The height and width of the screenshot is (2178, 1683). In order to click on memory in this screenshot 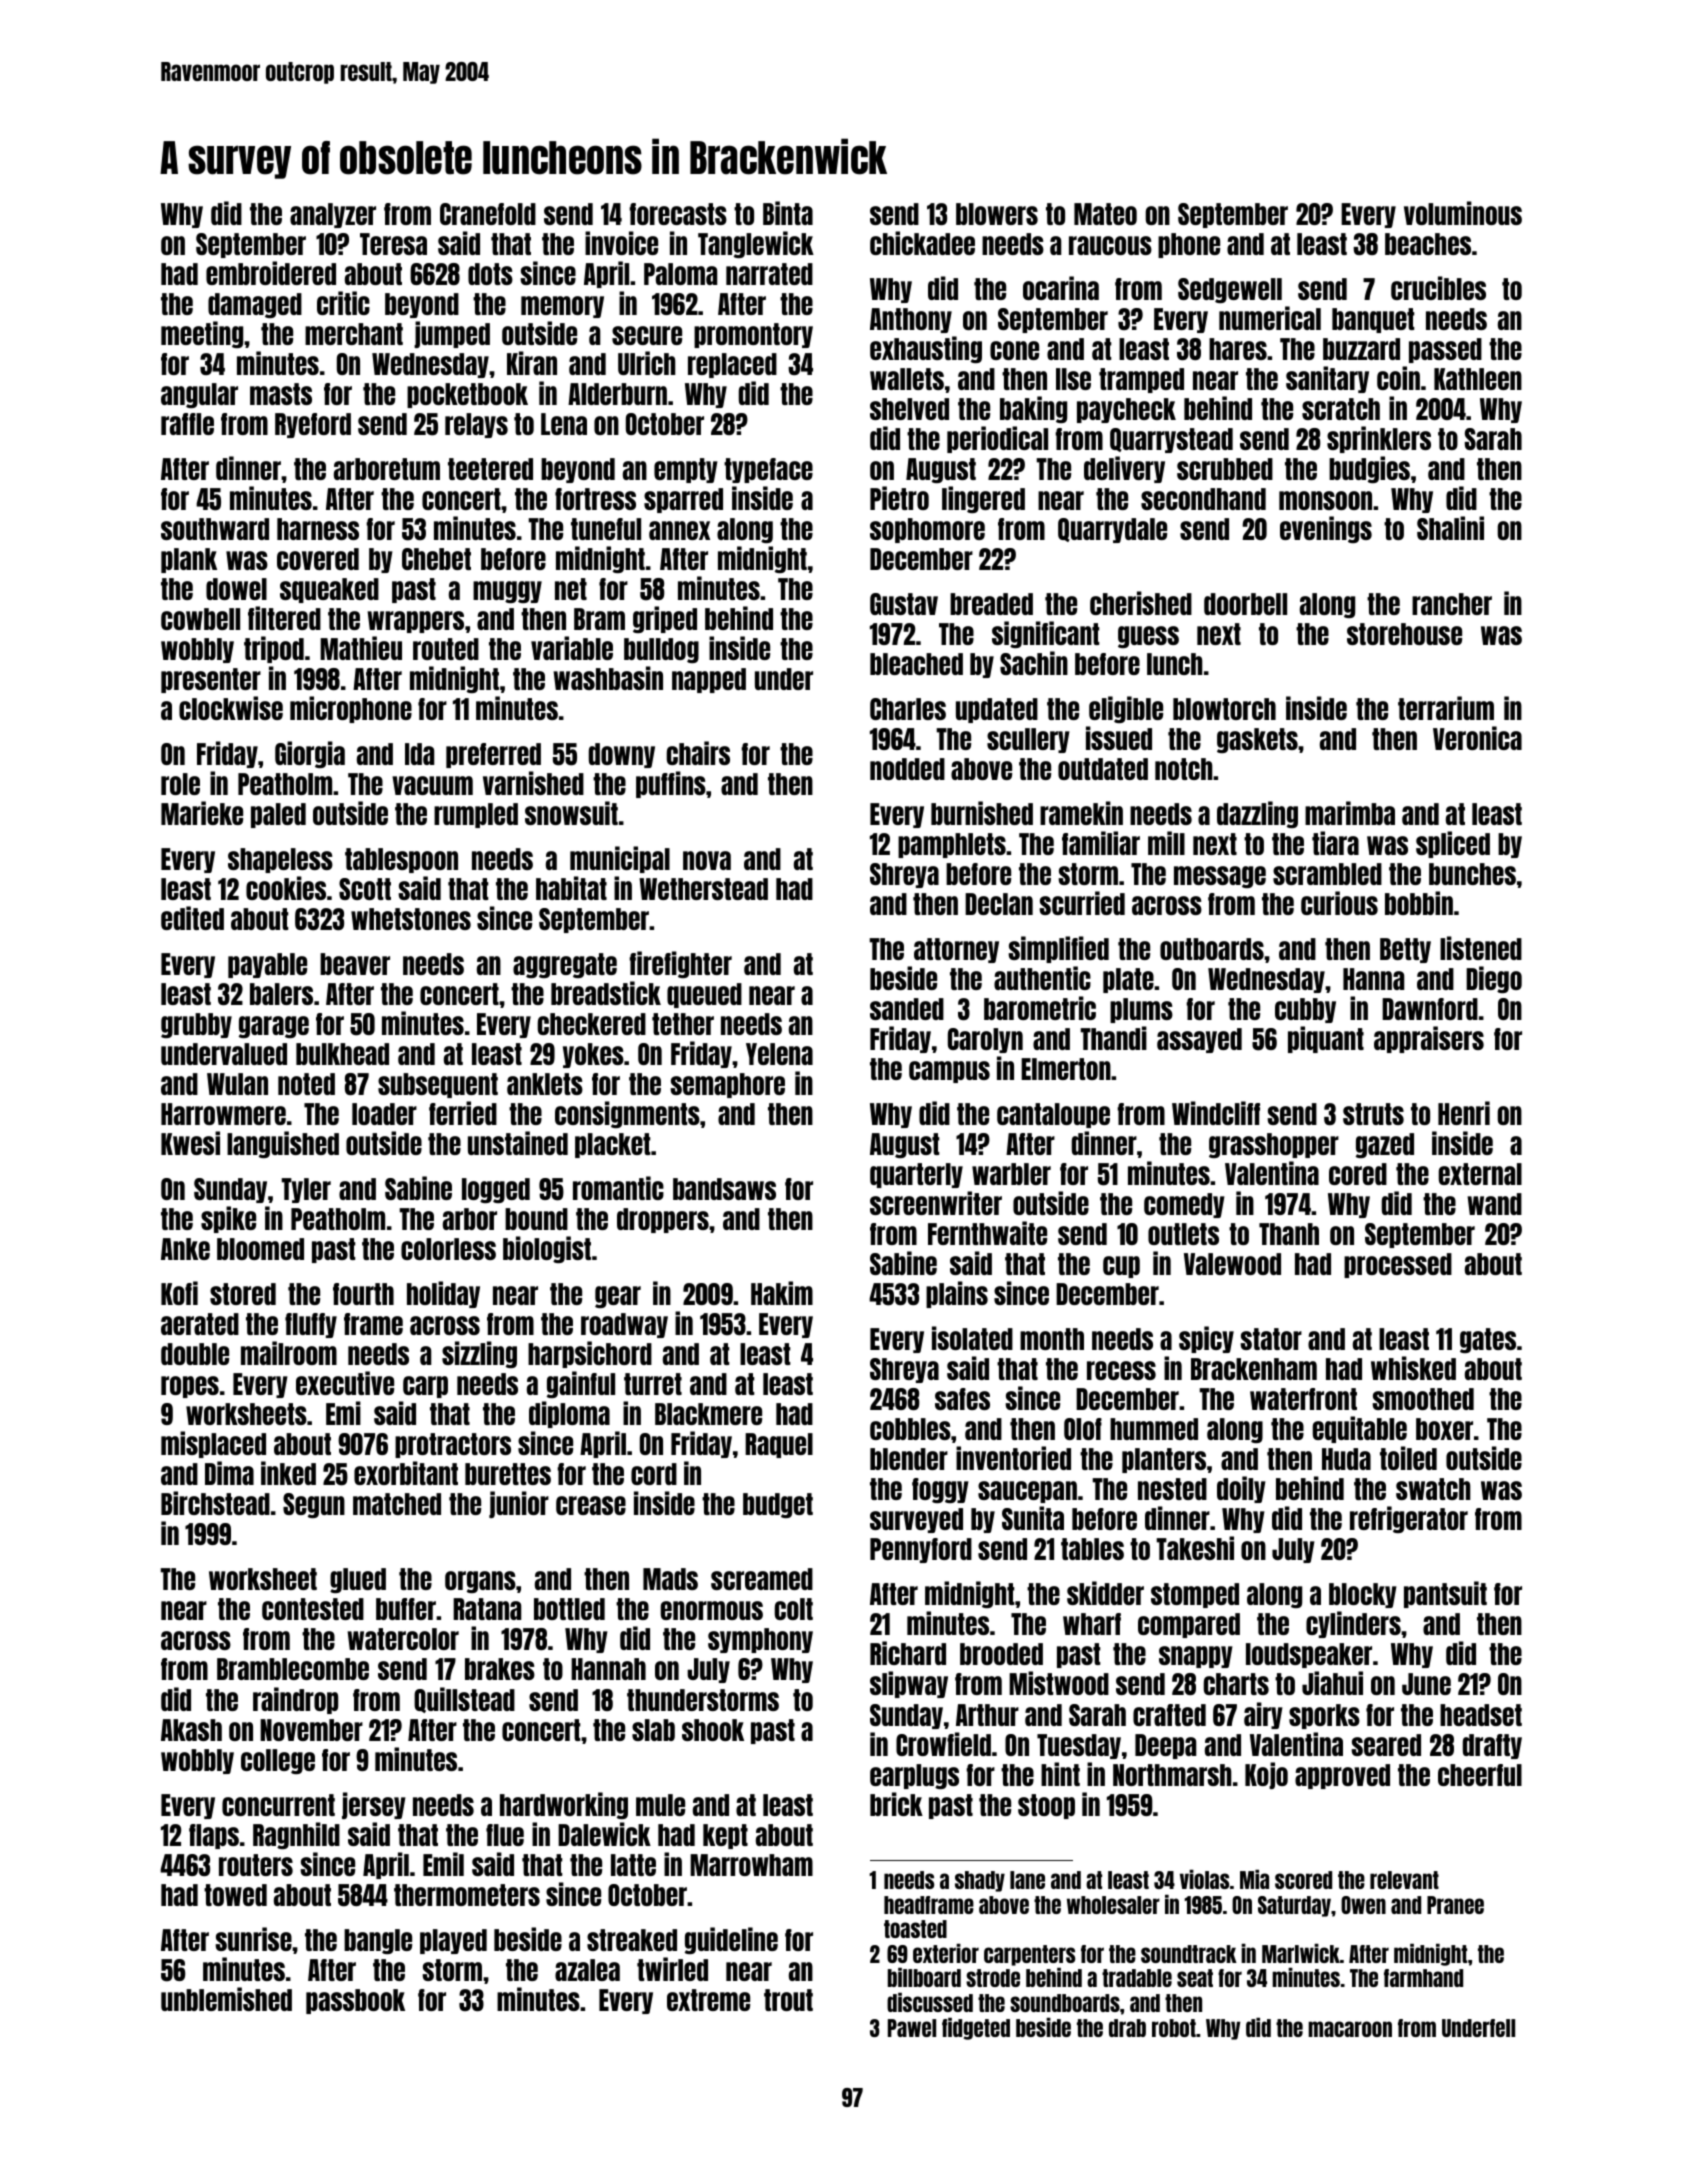, I will do `click(562, 307)`.
